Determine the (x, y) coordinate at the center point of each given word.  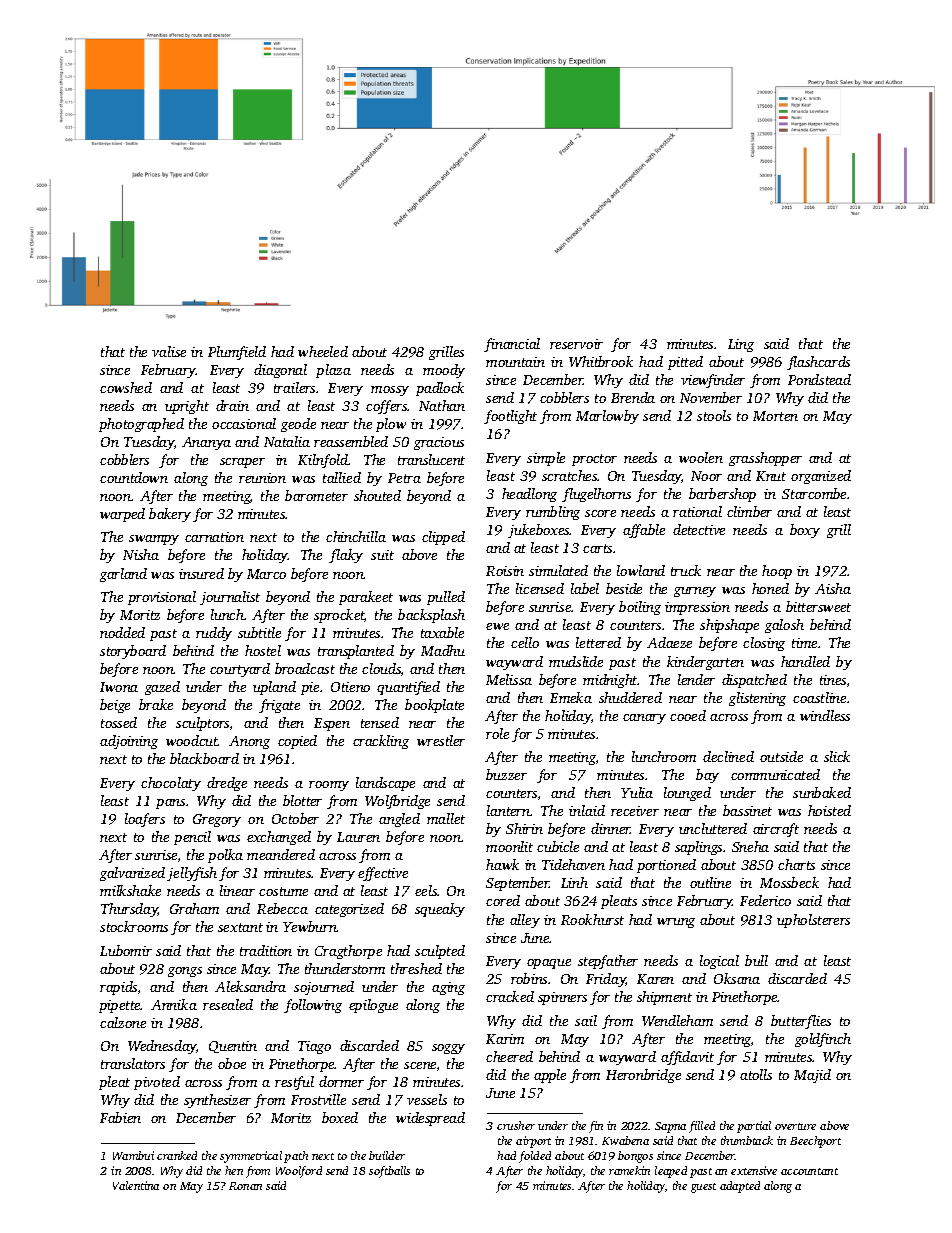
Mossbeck (789, 882)
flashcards (818, 363)
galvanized (132, 874)
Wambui (133, 1155)
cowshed (126, 387)
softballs (389, 1172)
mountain (515, 362)
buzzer (506, 774)
